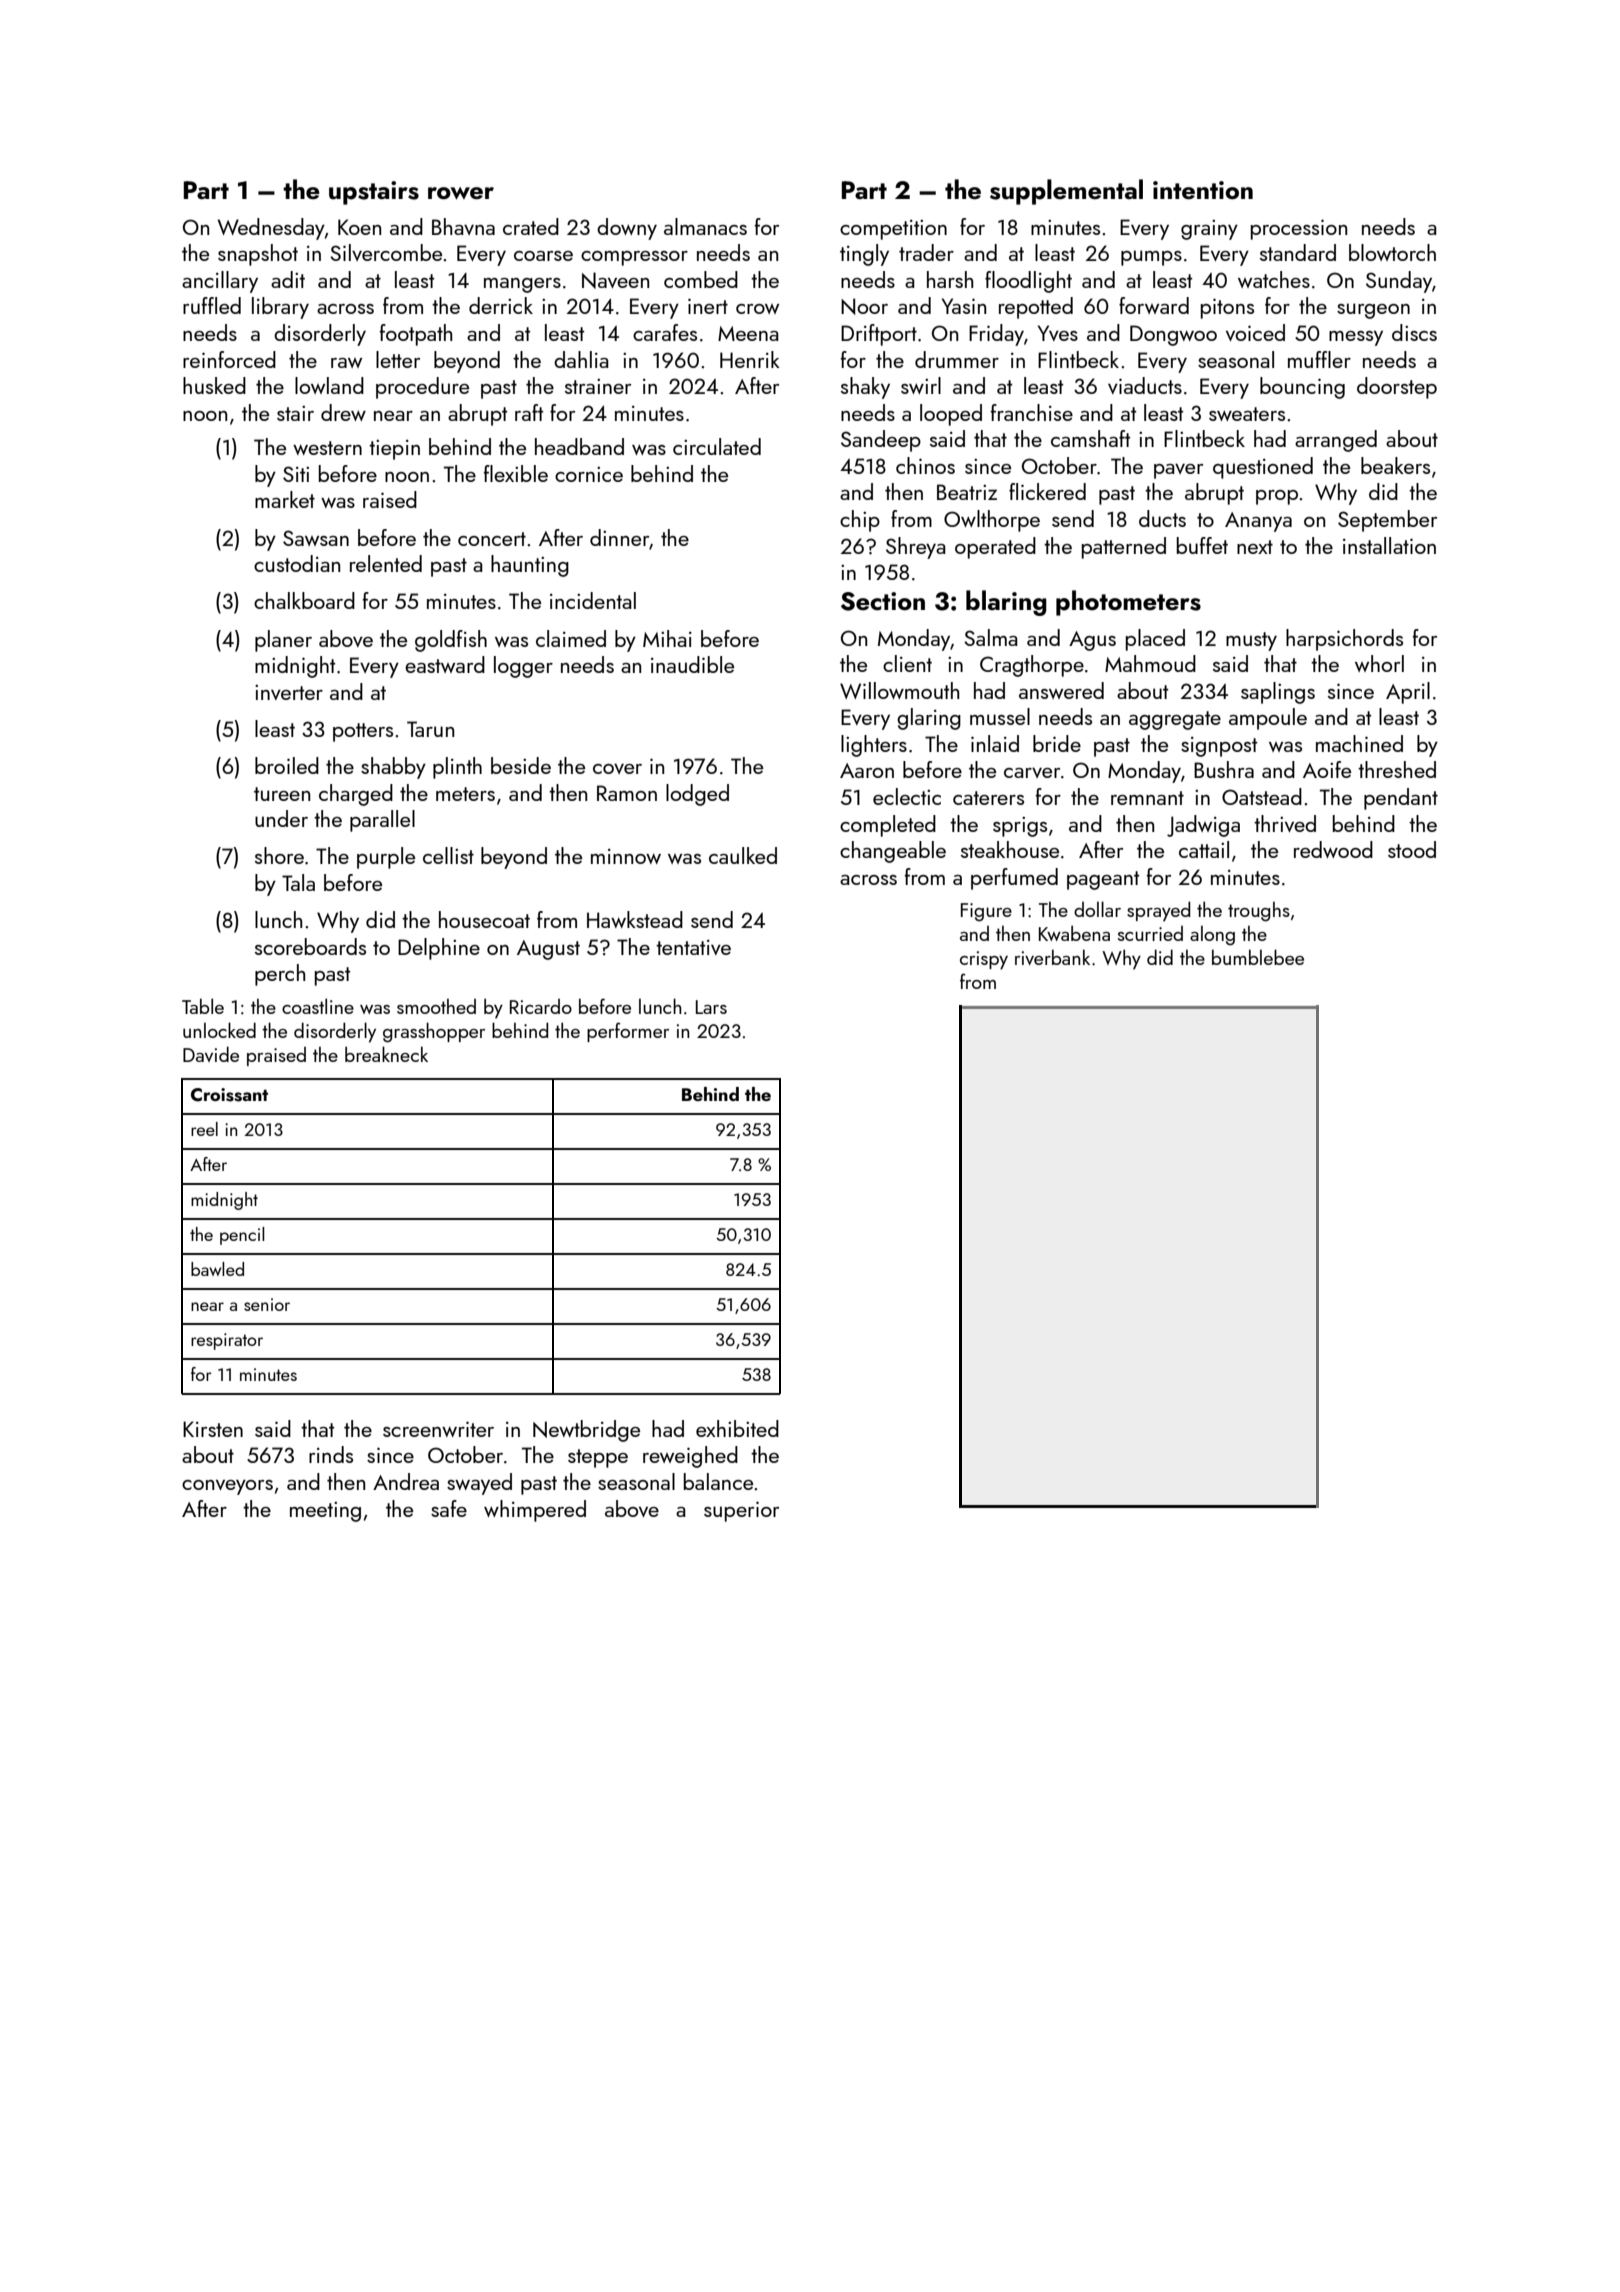 This image has height=2292, width=1620. Describe the element at coordinates (1259, 912) in the image. I see `troughs` at that location.
